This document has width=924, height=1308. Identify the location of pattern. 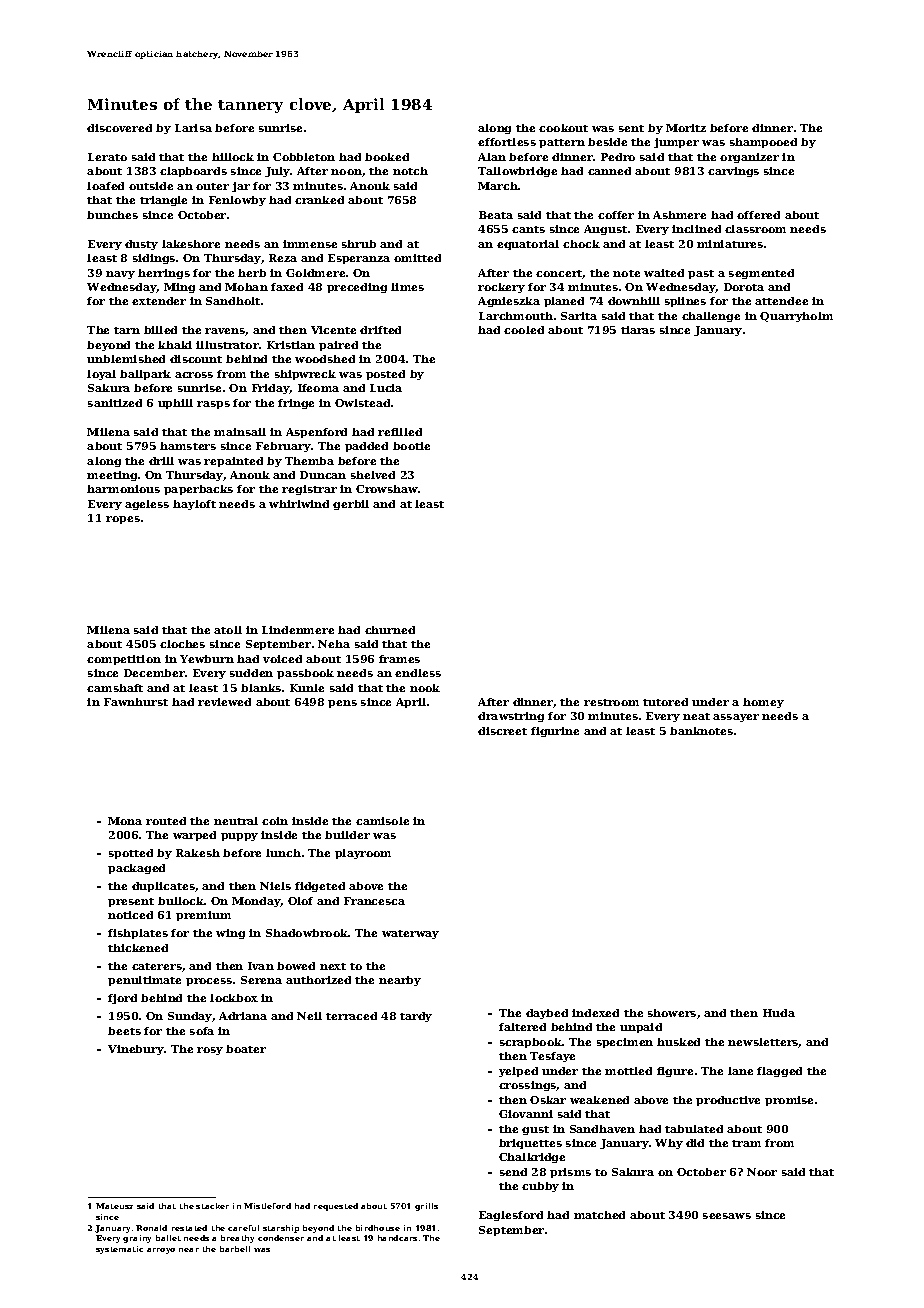
(562, 143).
